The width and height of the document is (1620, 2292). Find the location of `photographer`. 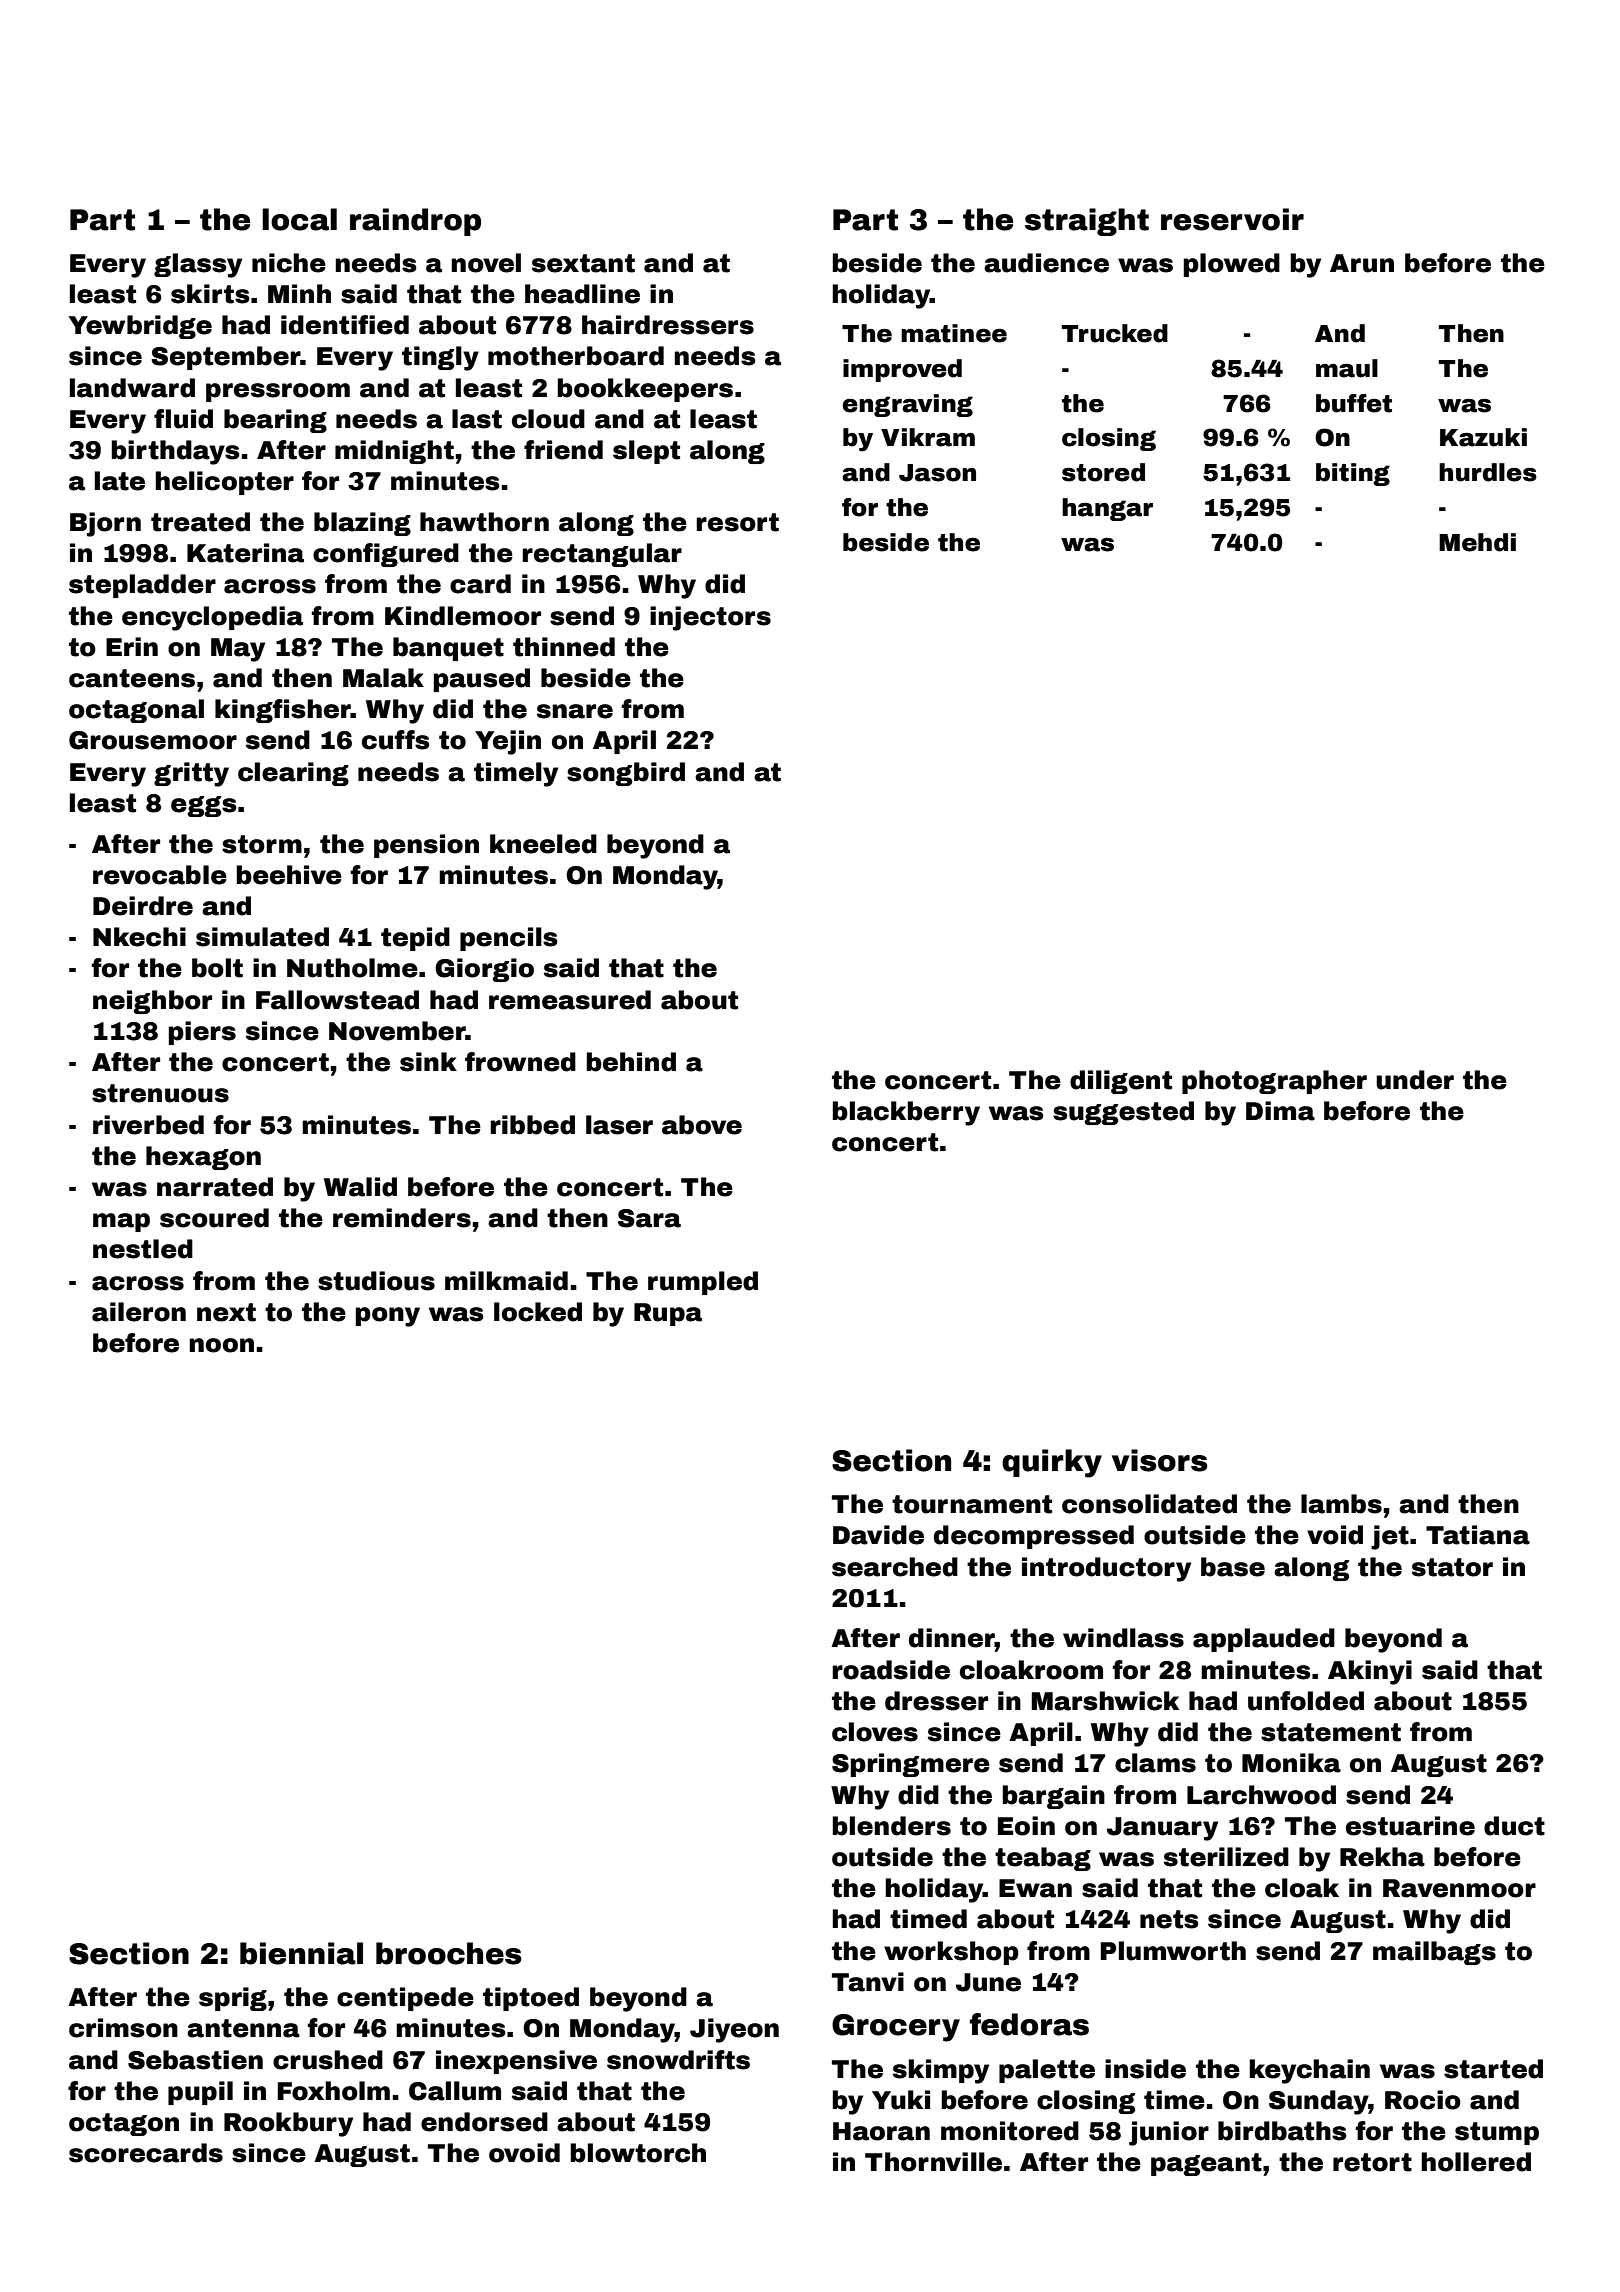

photographer is located at coordinates (1274, 1082).
